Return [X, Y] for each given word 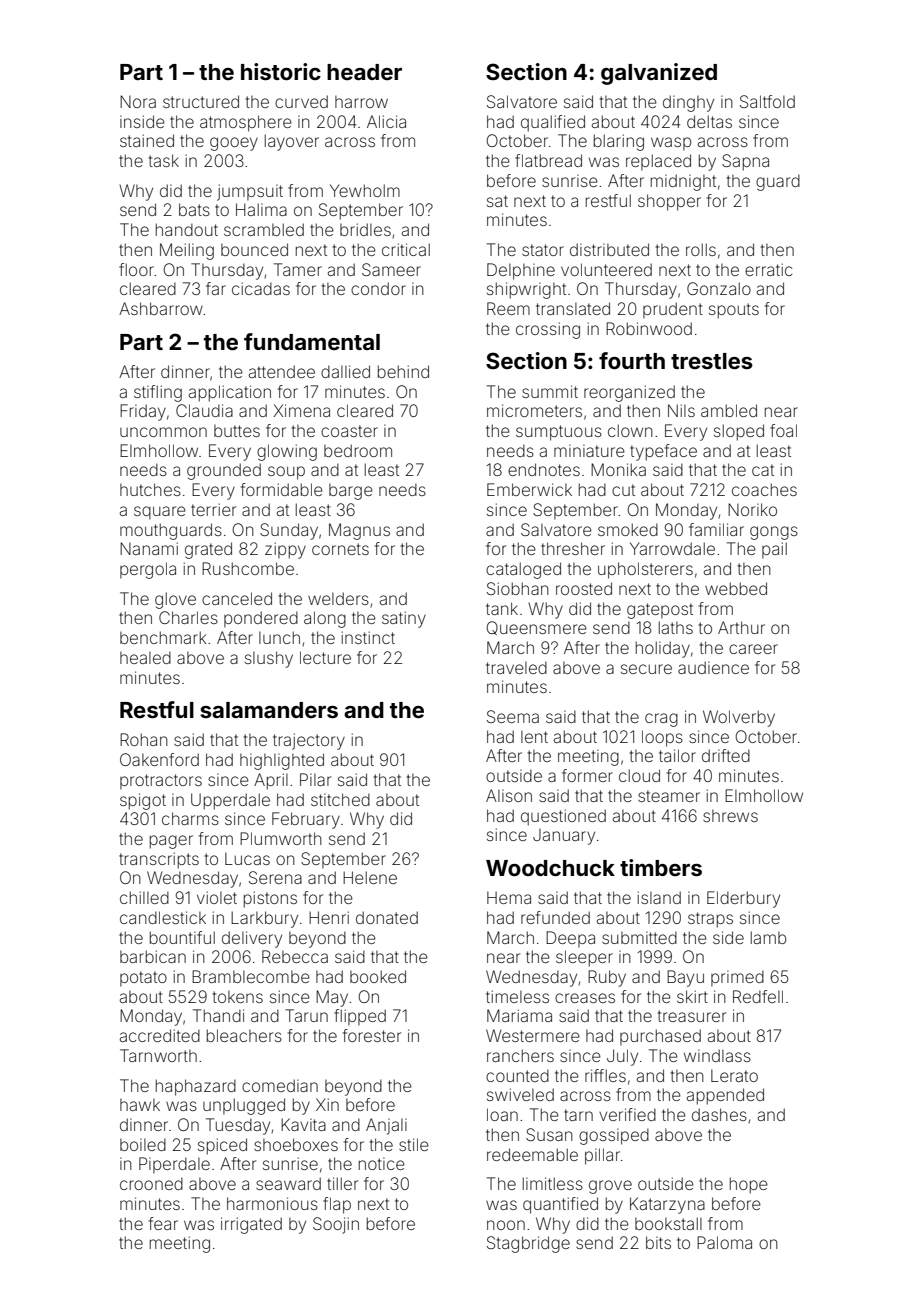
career [753, 649]
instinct [368, 637]
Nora [138, 101]
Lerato [734, 1075]
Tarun [306, 1015]
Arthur [741, 627]
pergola [148, 570]
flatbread [548, 160]
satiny [404, 619]
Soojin [336, 1225]
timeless [517, 996]
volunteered [606, 269]
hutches [150, 489]
